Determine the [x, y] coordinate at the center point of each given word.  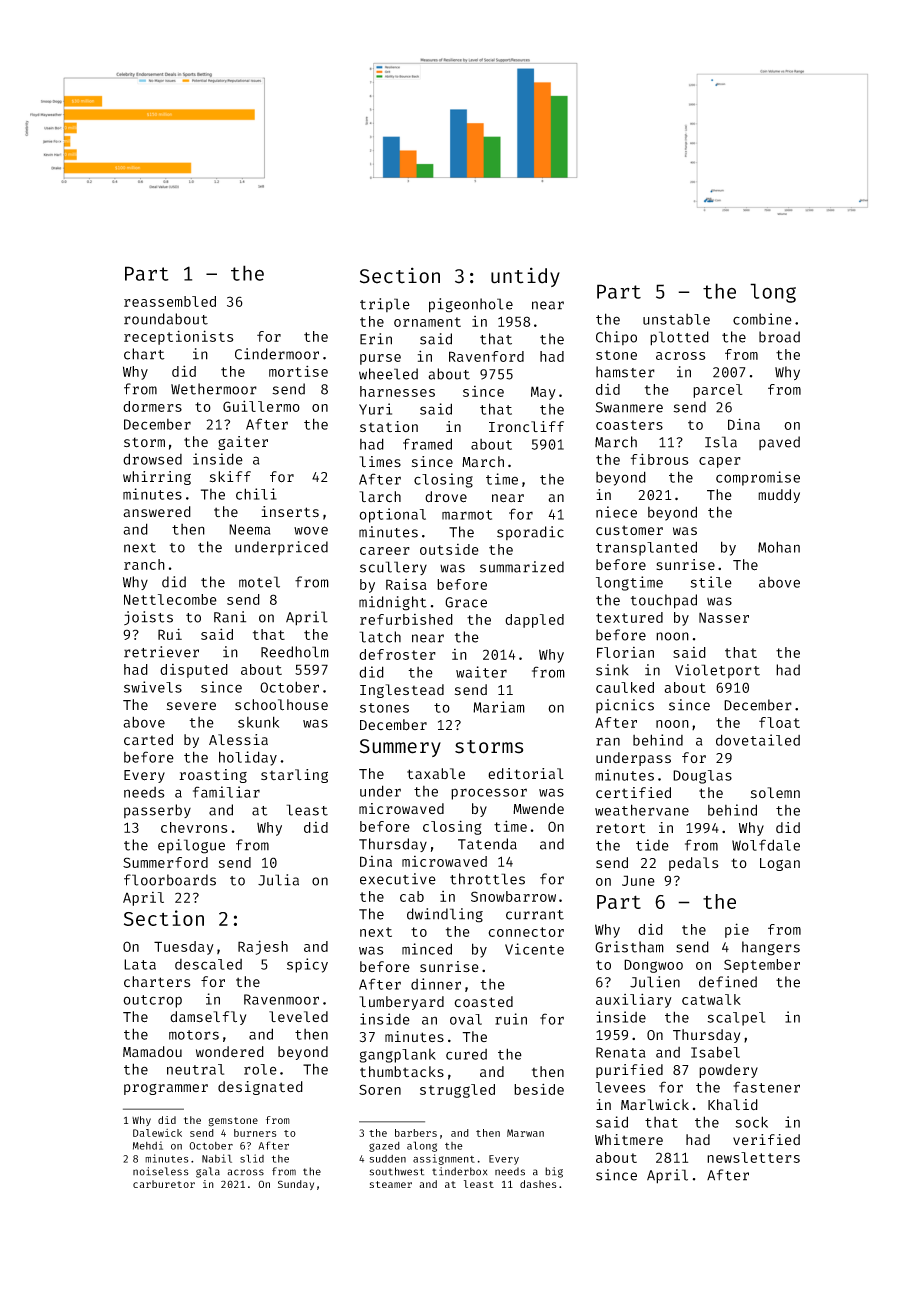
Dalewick [157, 1133]
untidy [525, 277]
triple [385, 305]
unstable [676, 319]
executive [398, 879]
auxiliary [634, 1000]
